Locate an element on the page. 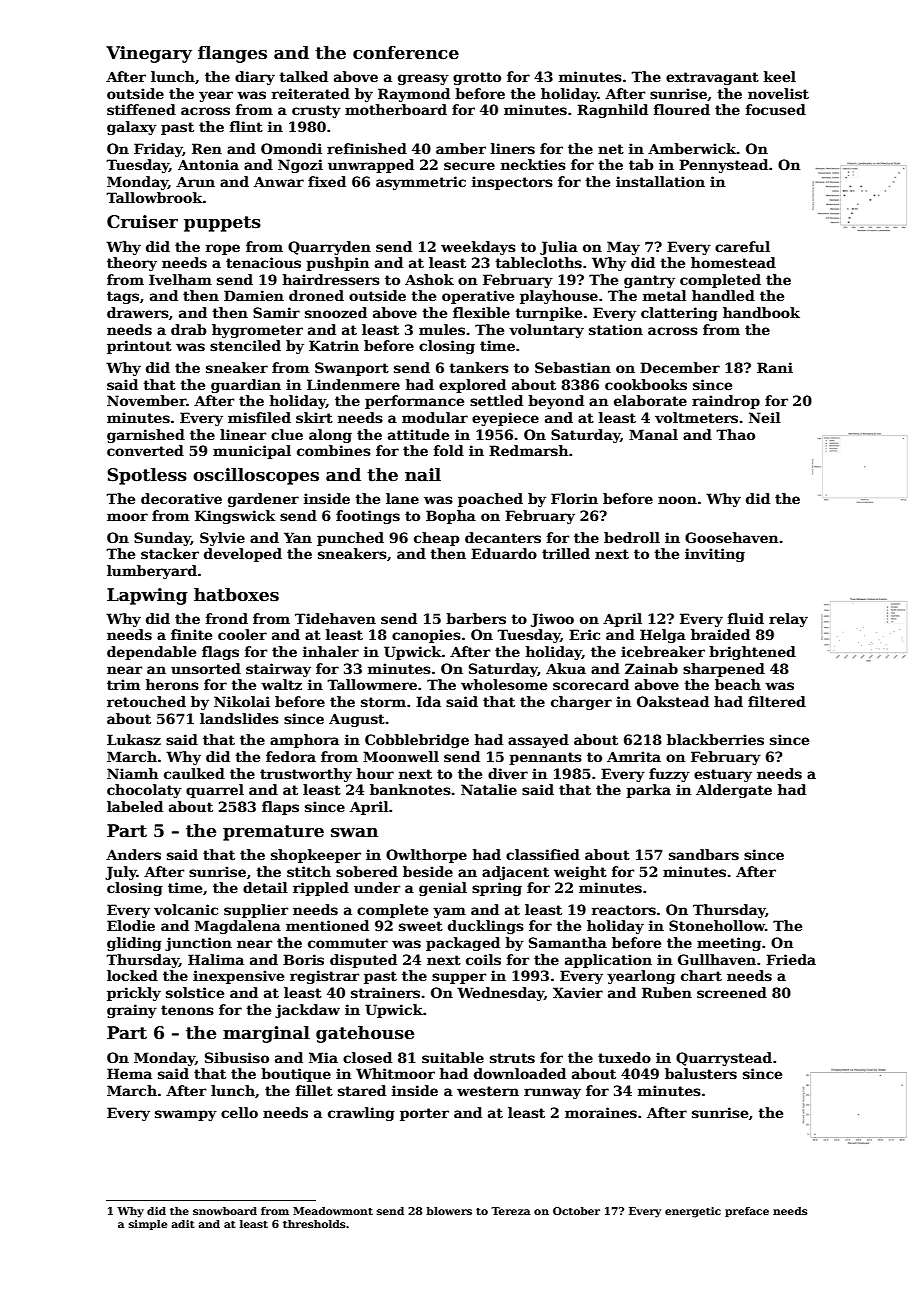 Image resolution: width=924 pixels, height=1308 pixels. adit is located at coordinates (183, 1224).
